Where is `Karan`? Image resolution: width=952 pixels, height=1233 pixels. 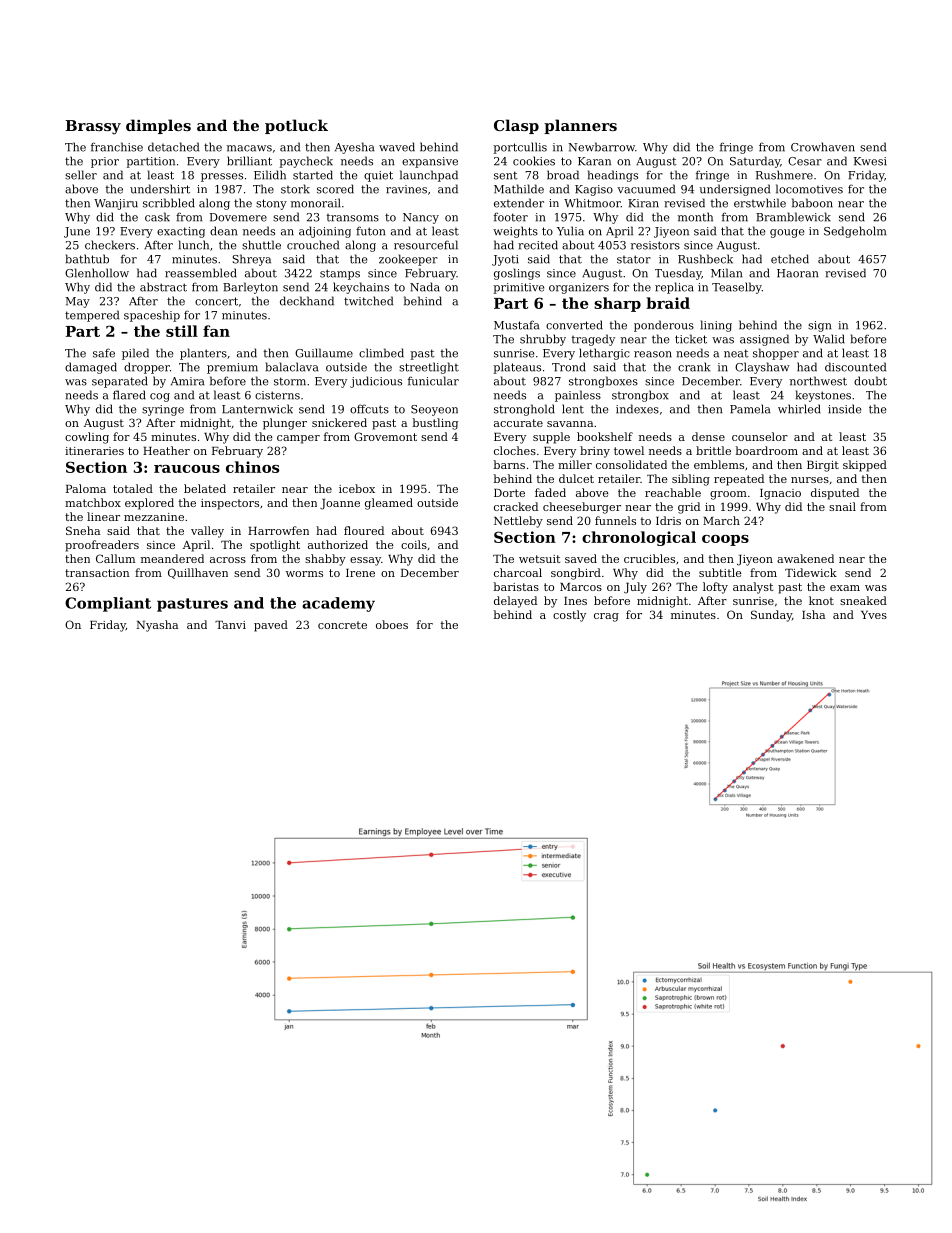
Karan is located at coordinates (594, 161).
